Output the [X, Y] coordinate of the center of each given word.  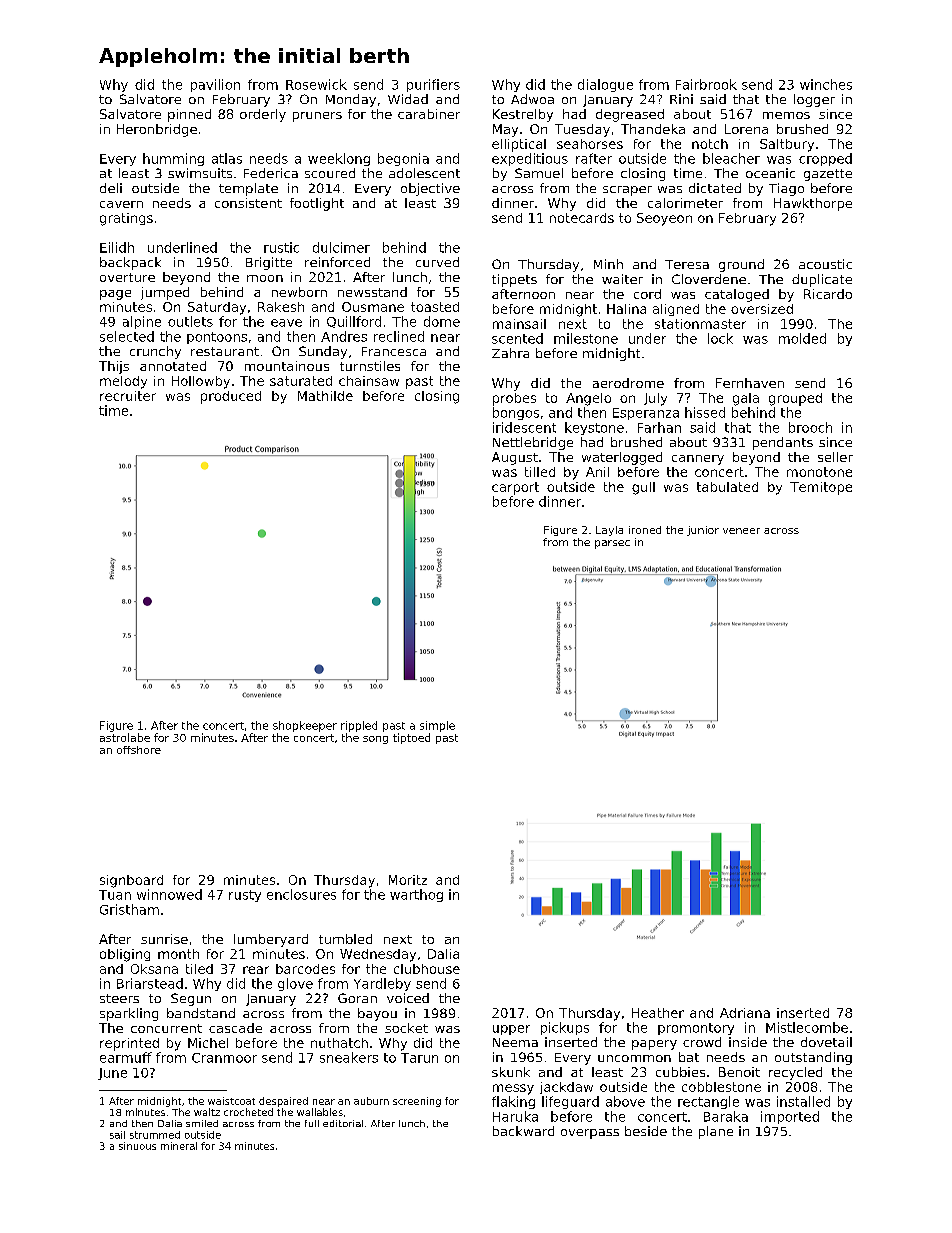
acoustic [825, 264]
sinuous [137, 1146]
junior [703, 531]
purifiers [433, 85]
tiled [199, 969]
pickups [565, 1028]
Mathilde [325, 396]
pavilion [215, 85]
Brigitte [269, 263]
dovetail [826, 1042]
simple [437, 726]
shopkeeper [305, 726]
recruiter [128, 396]
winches [826, 84]
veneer [741, 531]
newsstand [372, 292]
